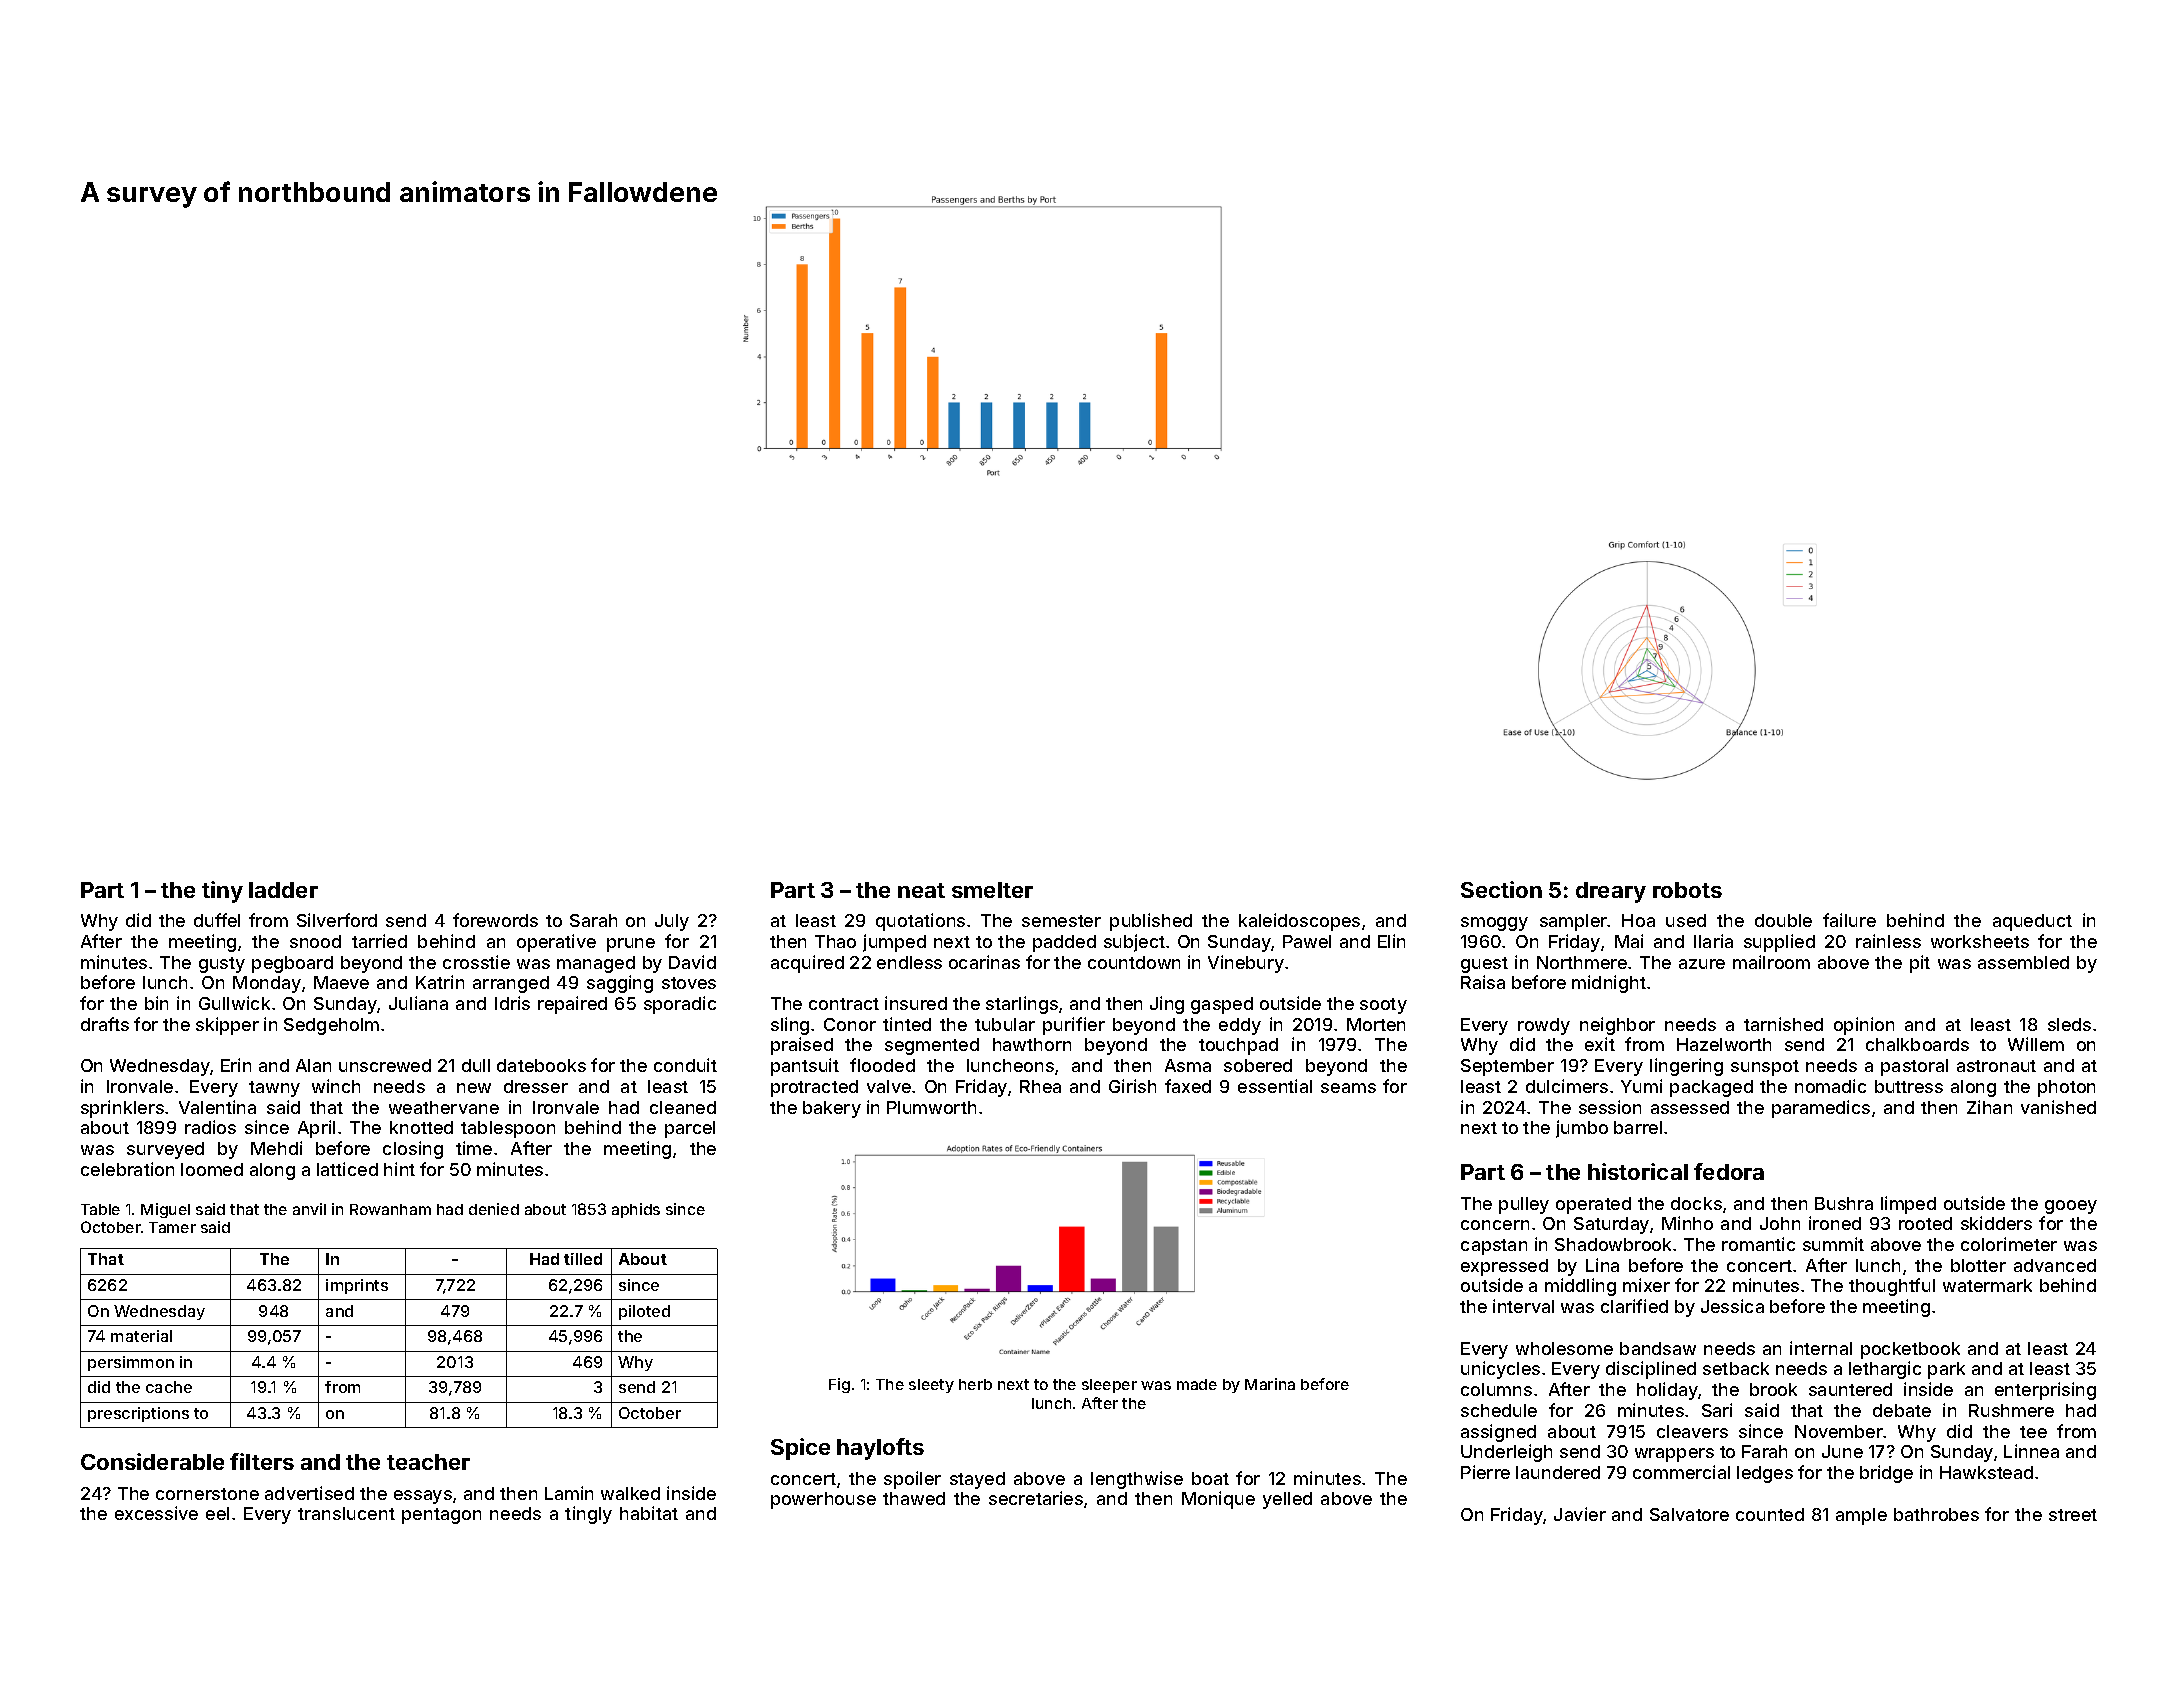 This screenshot has height=1683, width=2178. What do you see at coordinates (1109, 1386) in the screenshot?
I see `sleeper` at bounding box center [1109, 1386].
